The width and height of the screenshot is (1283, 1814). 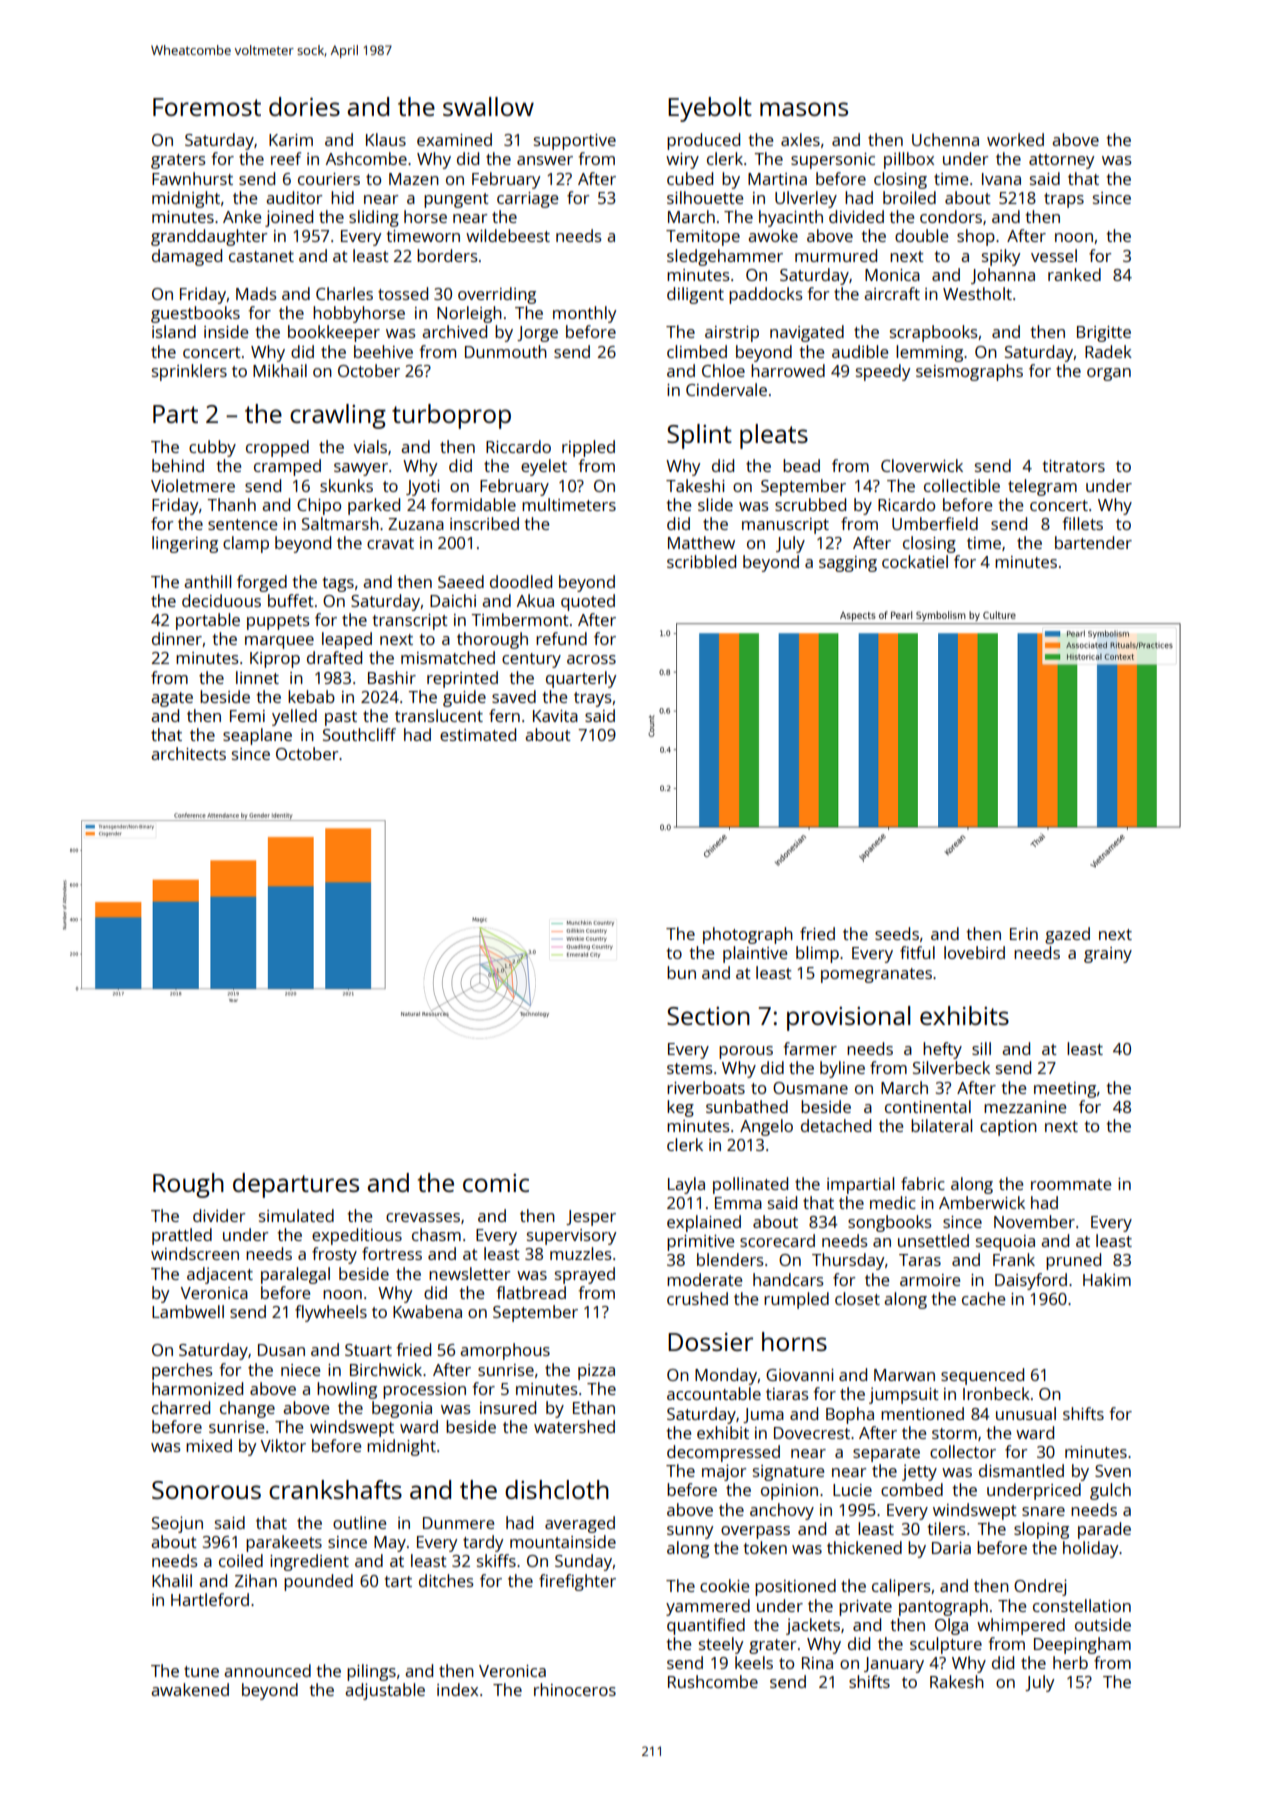 I want to click on anthill, so click(x=207, y=581).
